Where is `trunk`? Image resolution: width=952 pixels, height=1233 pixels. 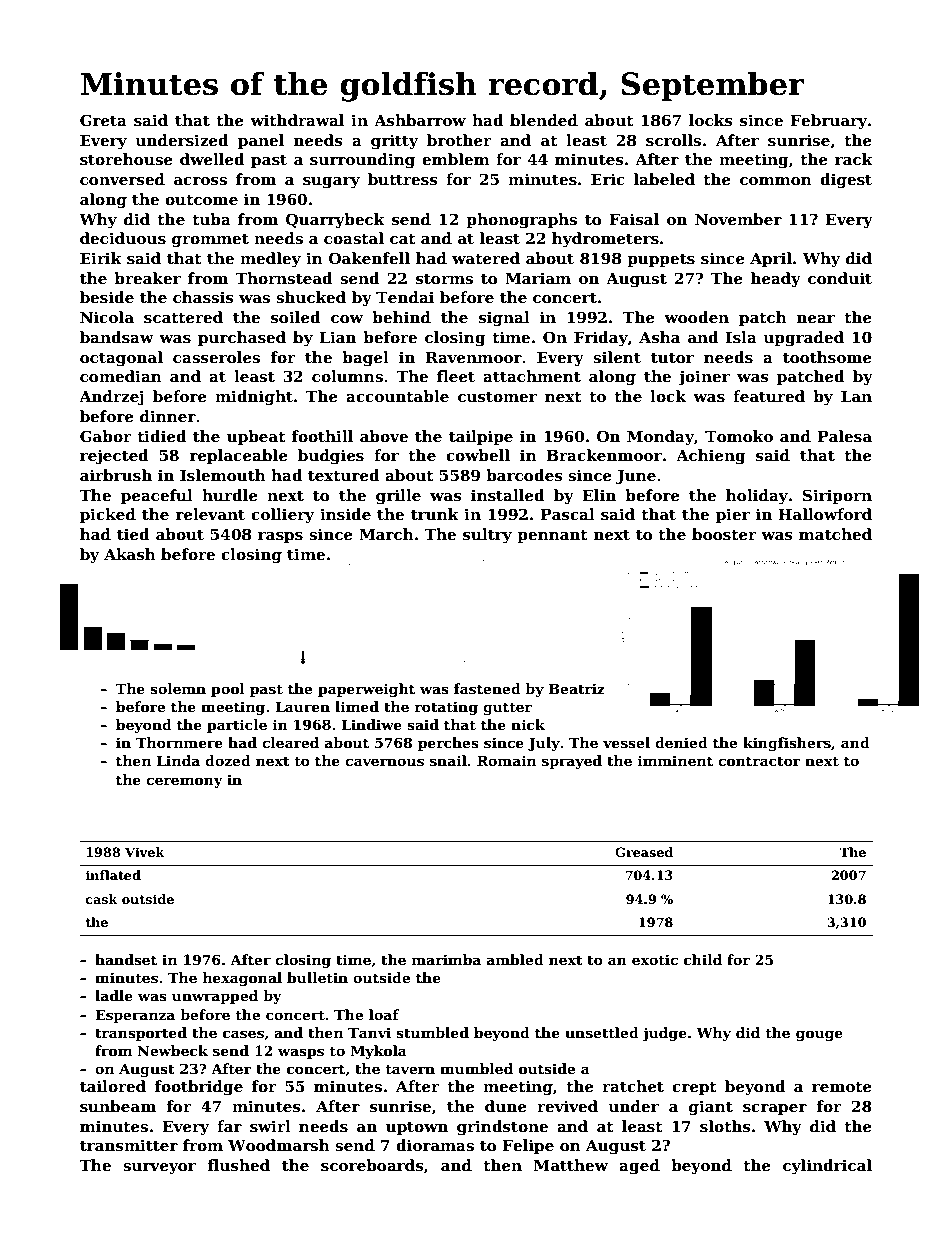 trunk is located at coordinates (435, 514).
